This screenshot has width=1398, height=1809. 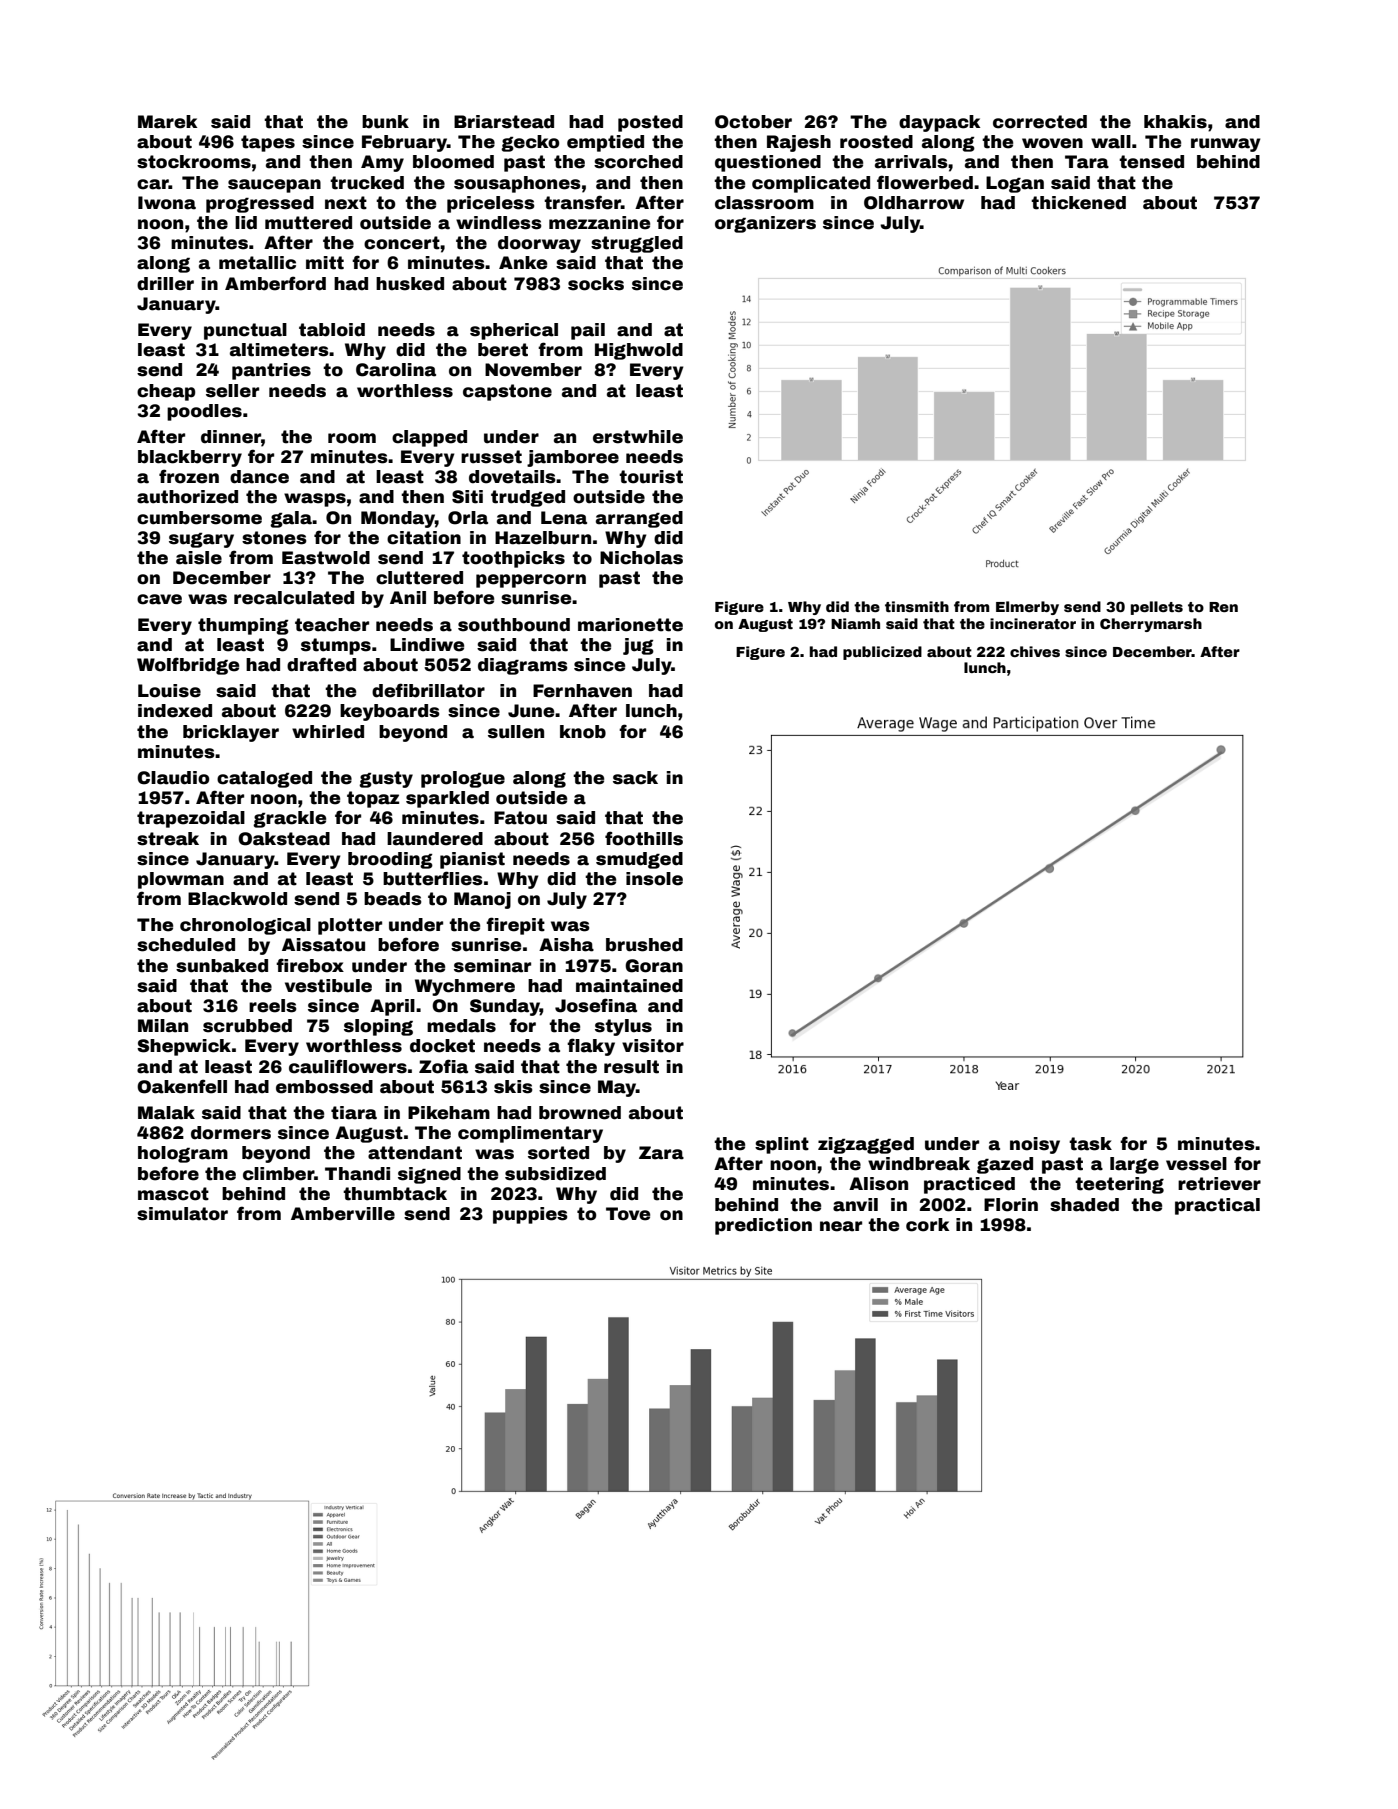 What do you see at coordinates (1196, 1164) in the screenshot?
I see `vessel` at bounding box center [1196, 1164].
